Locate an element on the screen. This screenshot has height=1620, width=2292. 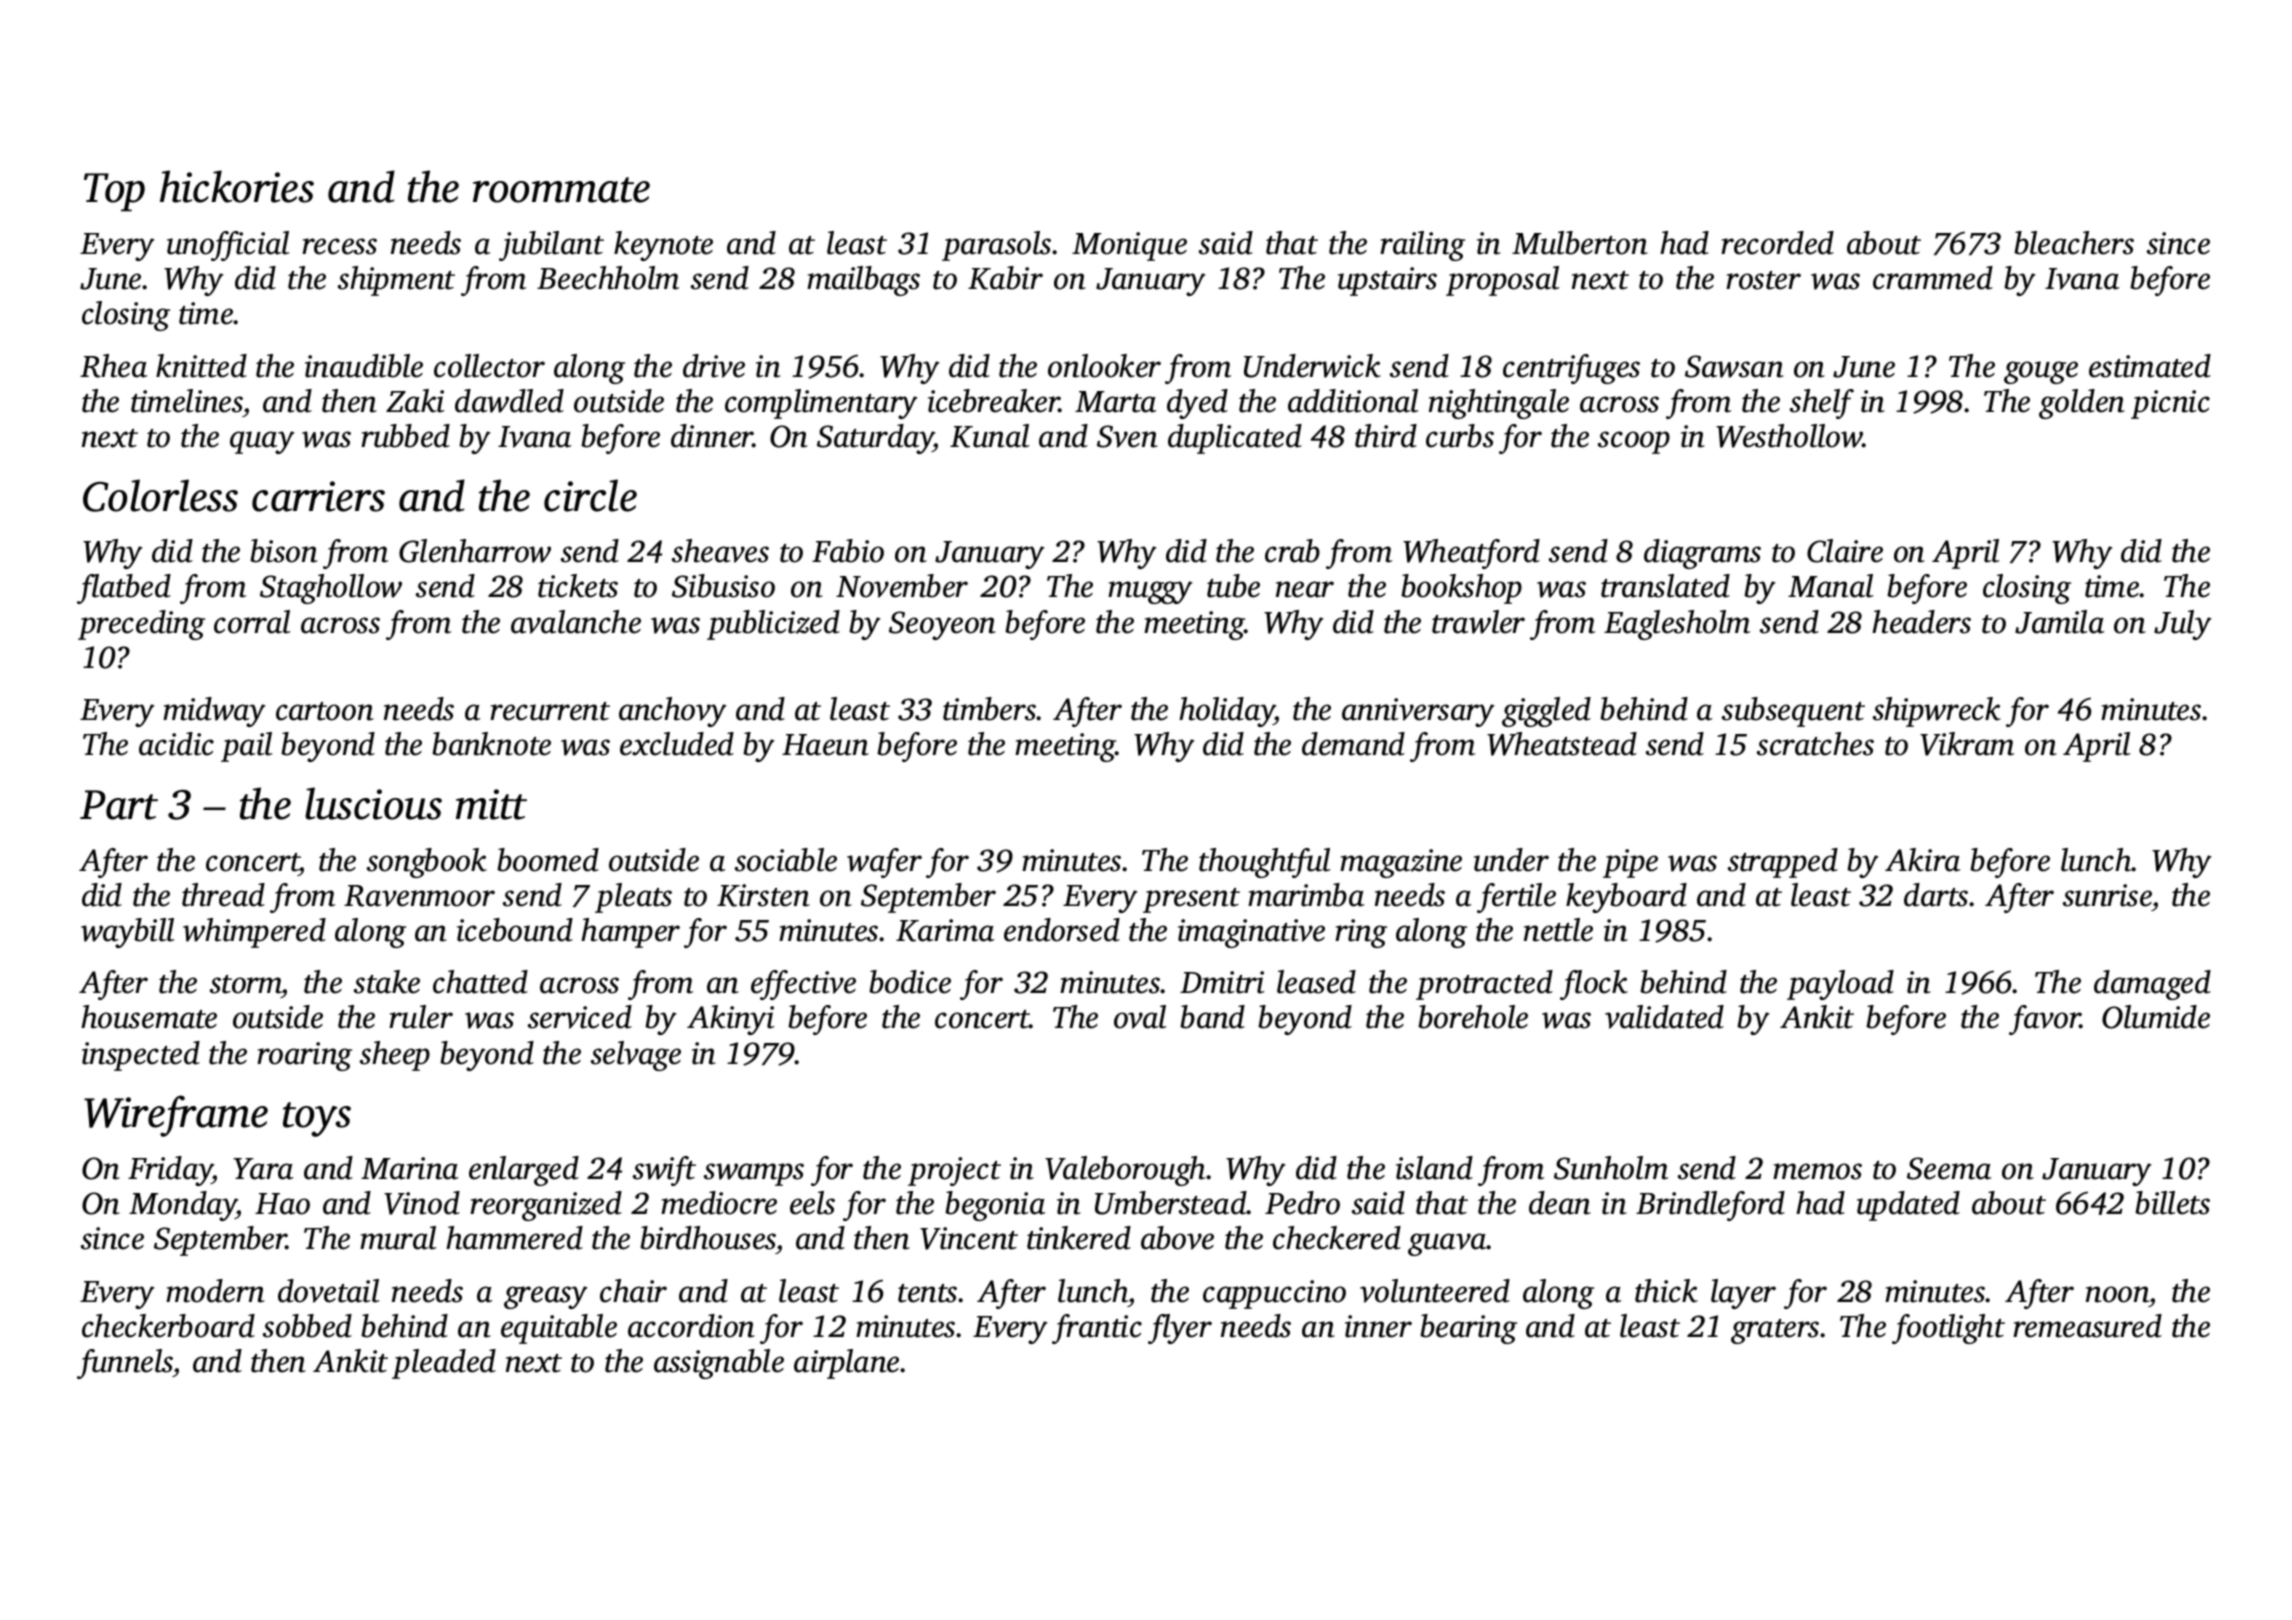
headers is located at coordinates (1921, 622).
